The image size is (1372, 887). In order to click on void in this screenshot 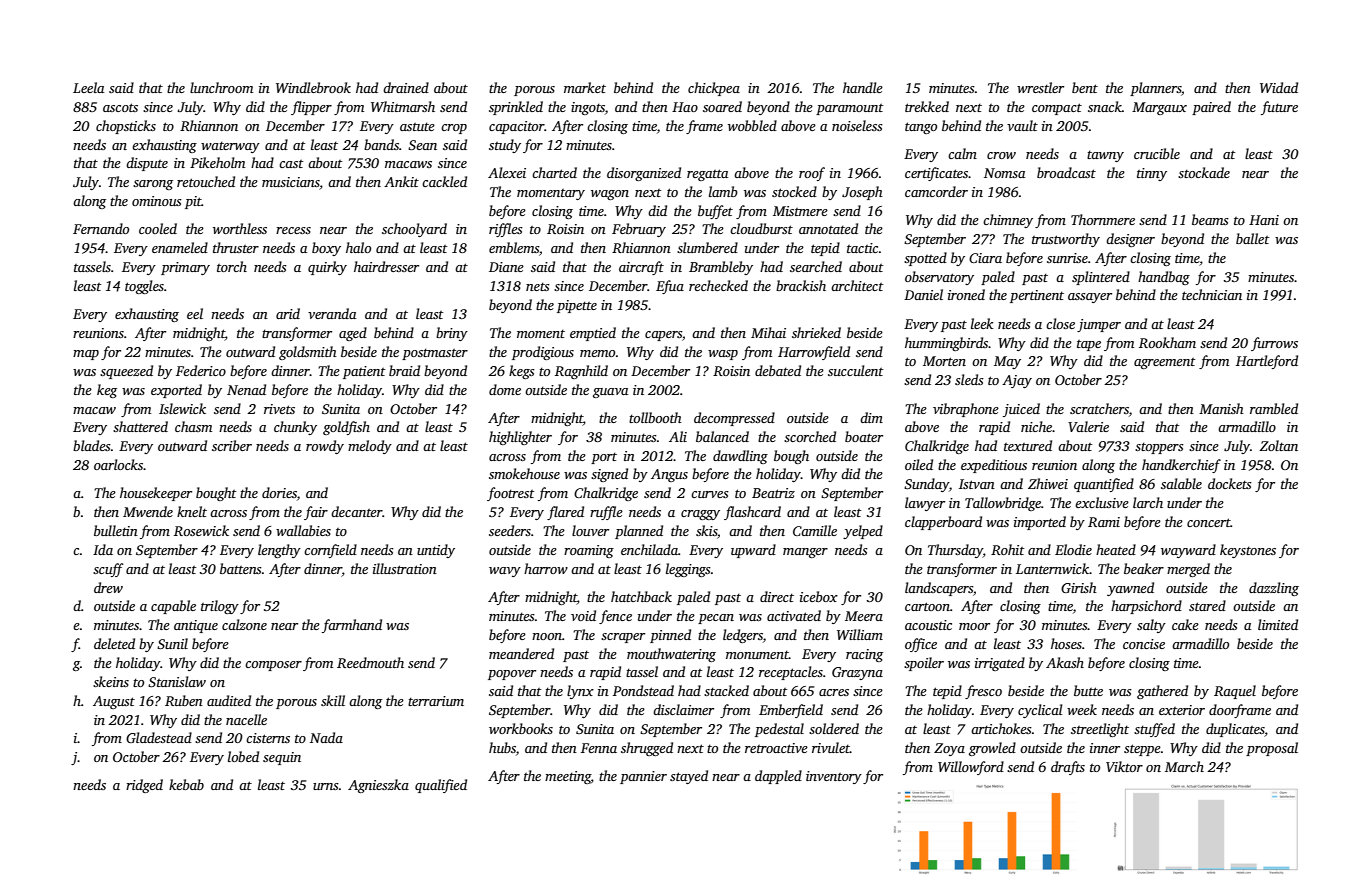, I will do `click(583, 615)`.
